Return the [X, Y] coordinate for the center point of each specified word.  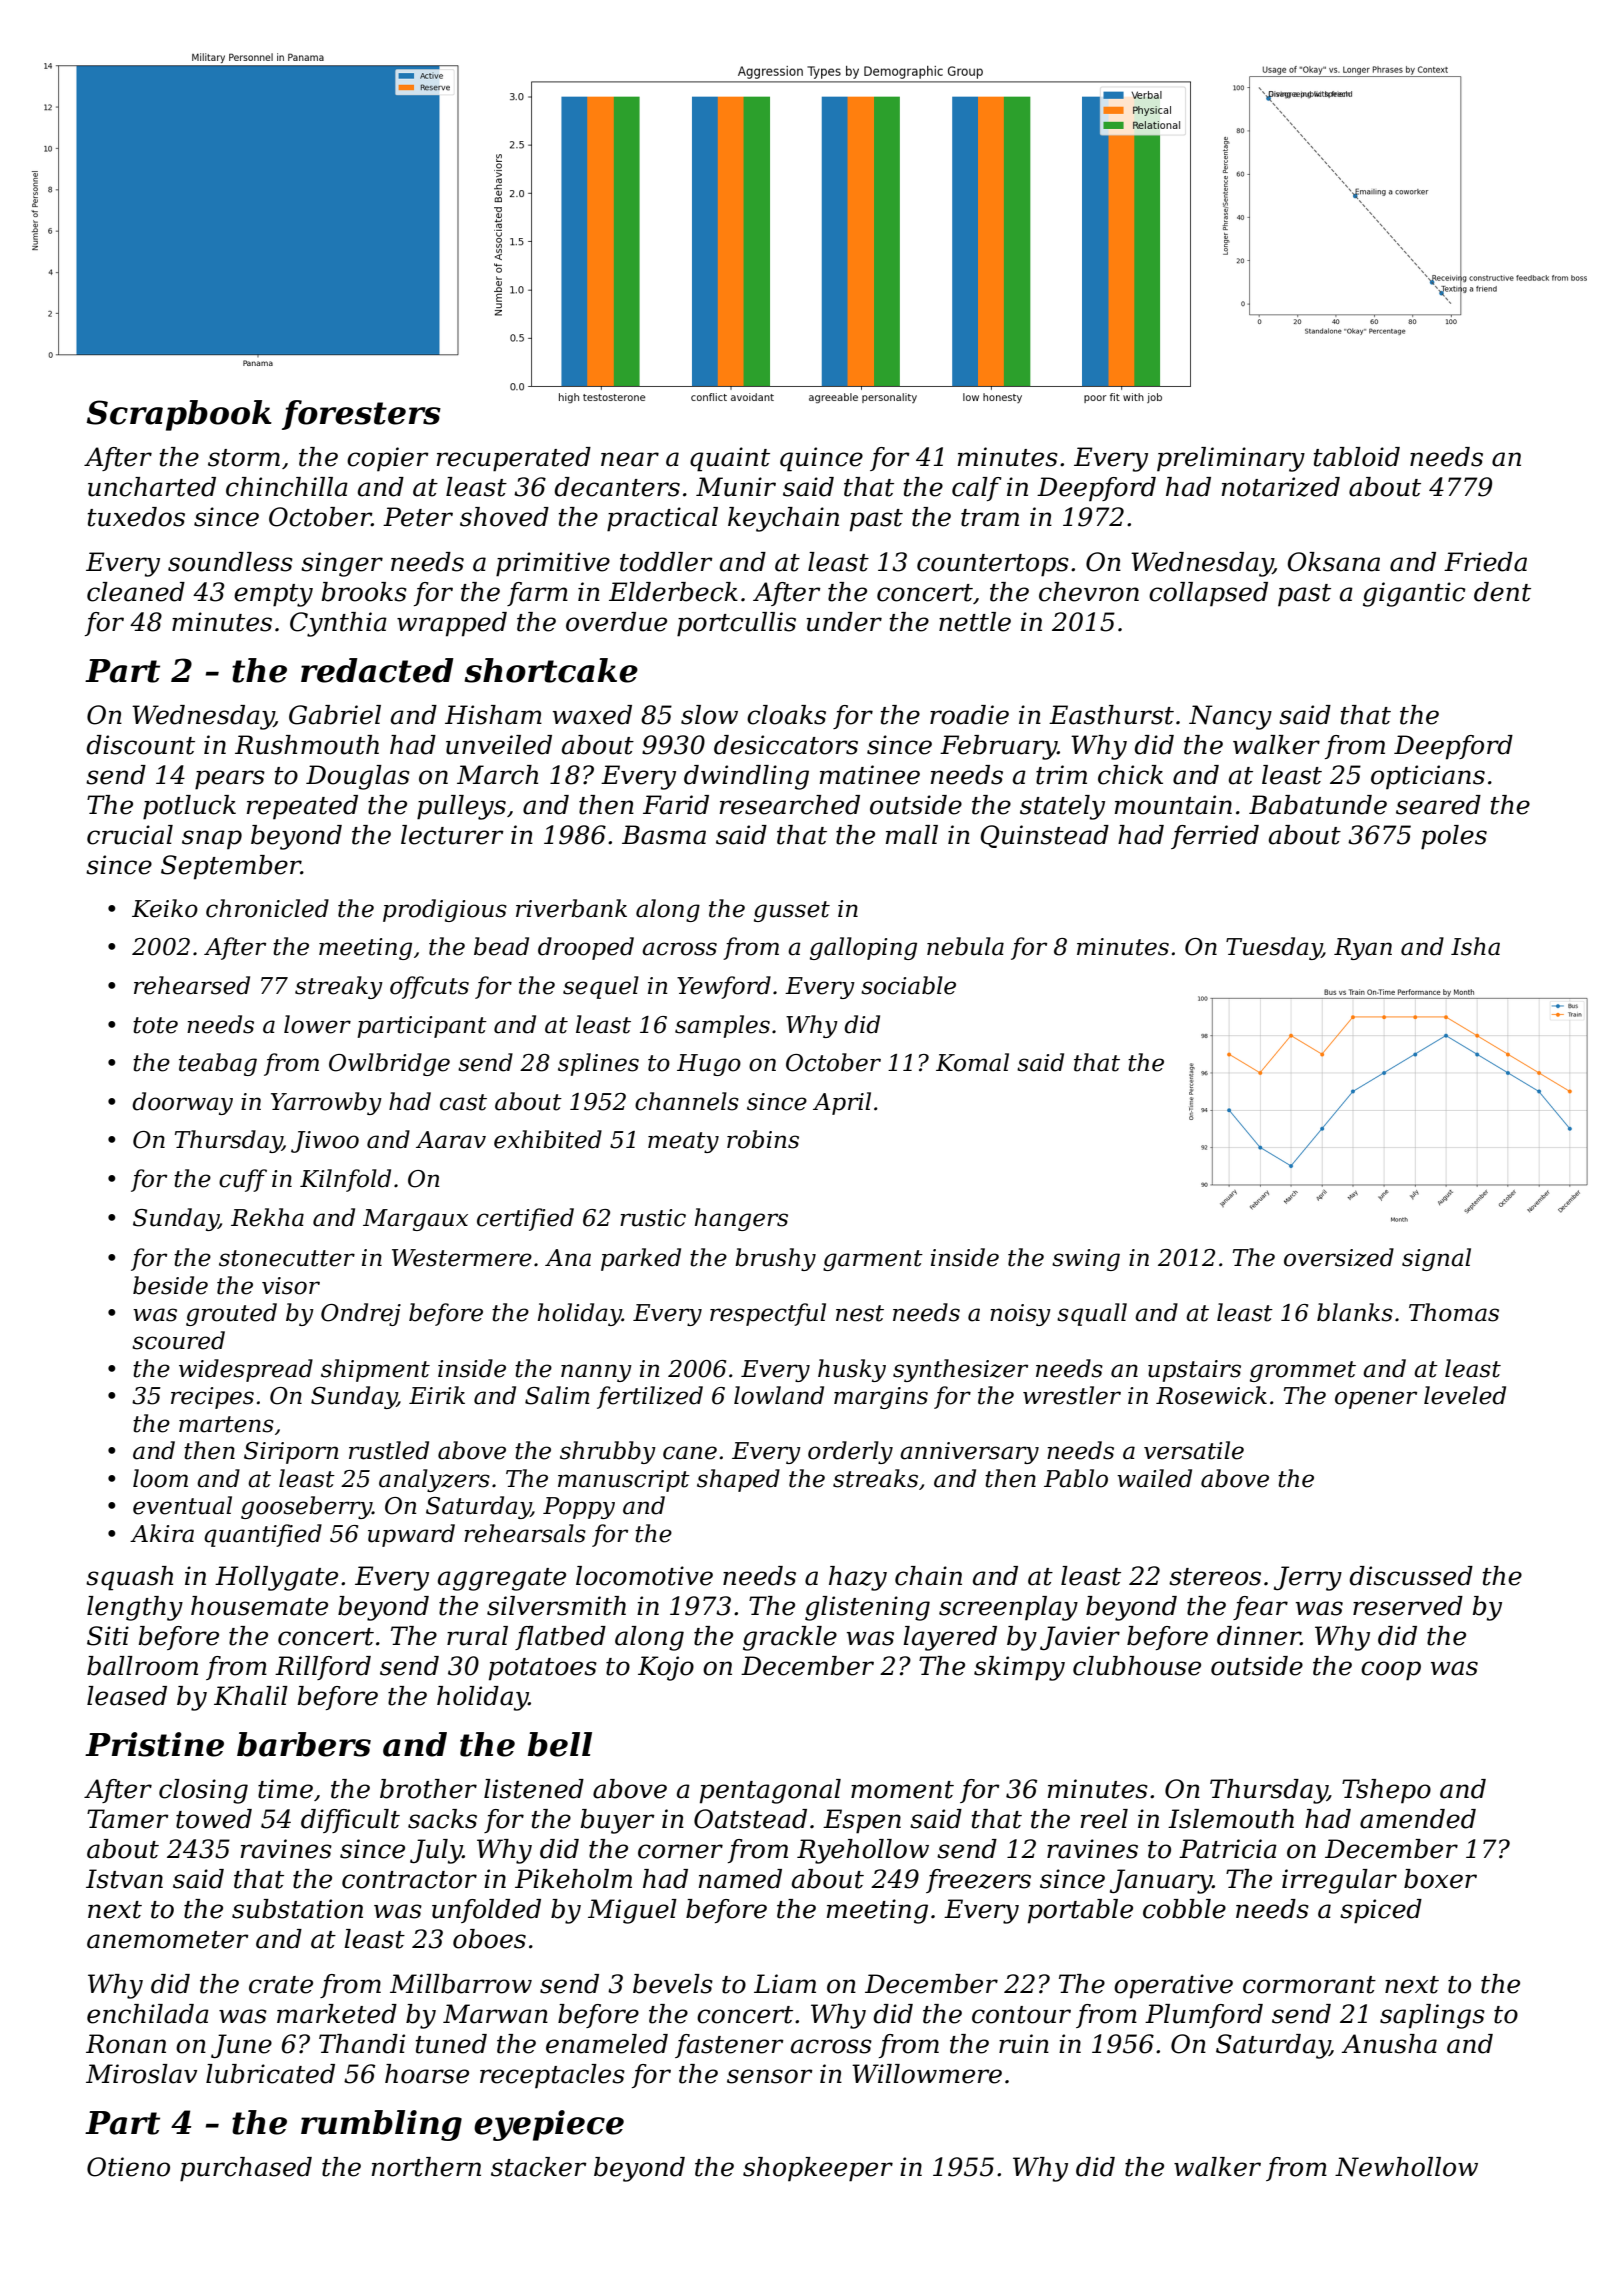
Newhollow [1406, 2167]
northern [426, 2167]
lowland [779, 1395]
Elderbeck [673, 592]
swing [1086, 1260]
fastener [729, 2046]
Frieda [1485, 562]
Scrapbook [179, 415]
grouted [231, 1314]
